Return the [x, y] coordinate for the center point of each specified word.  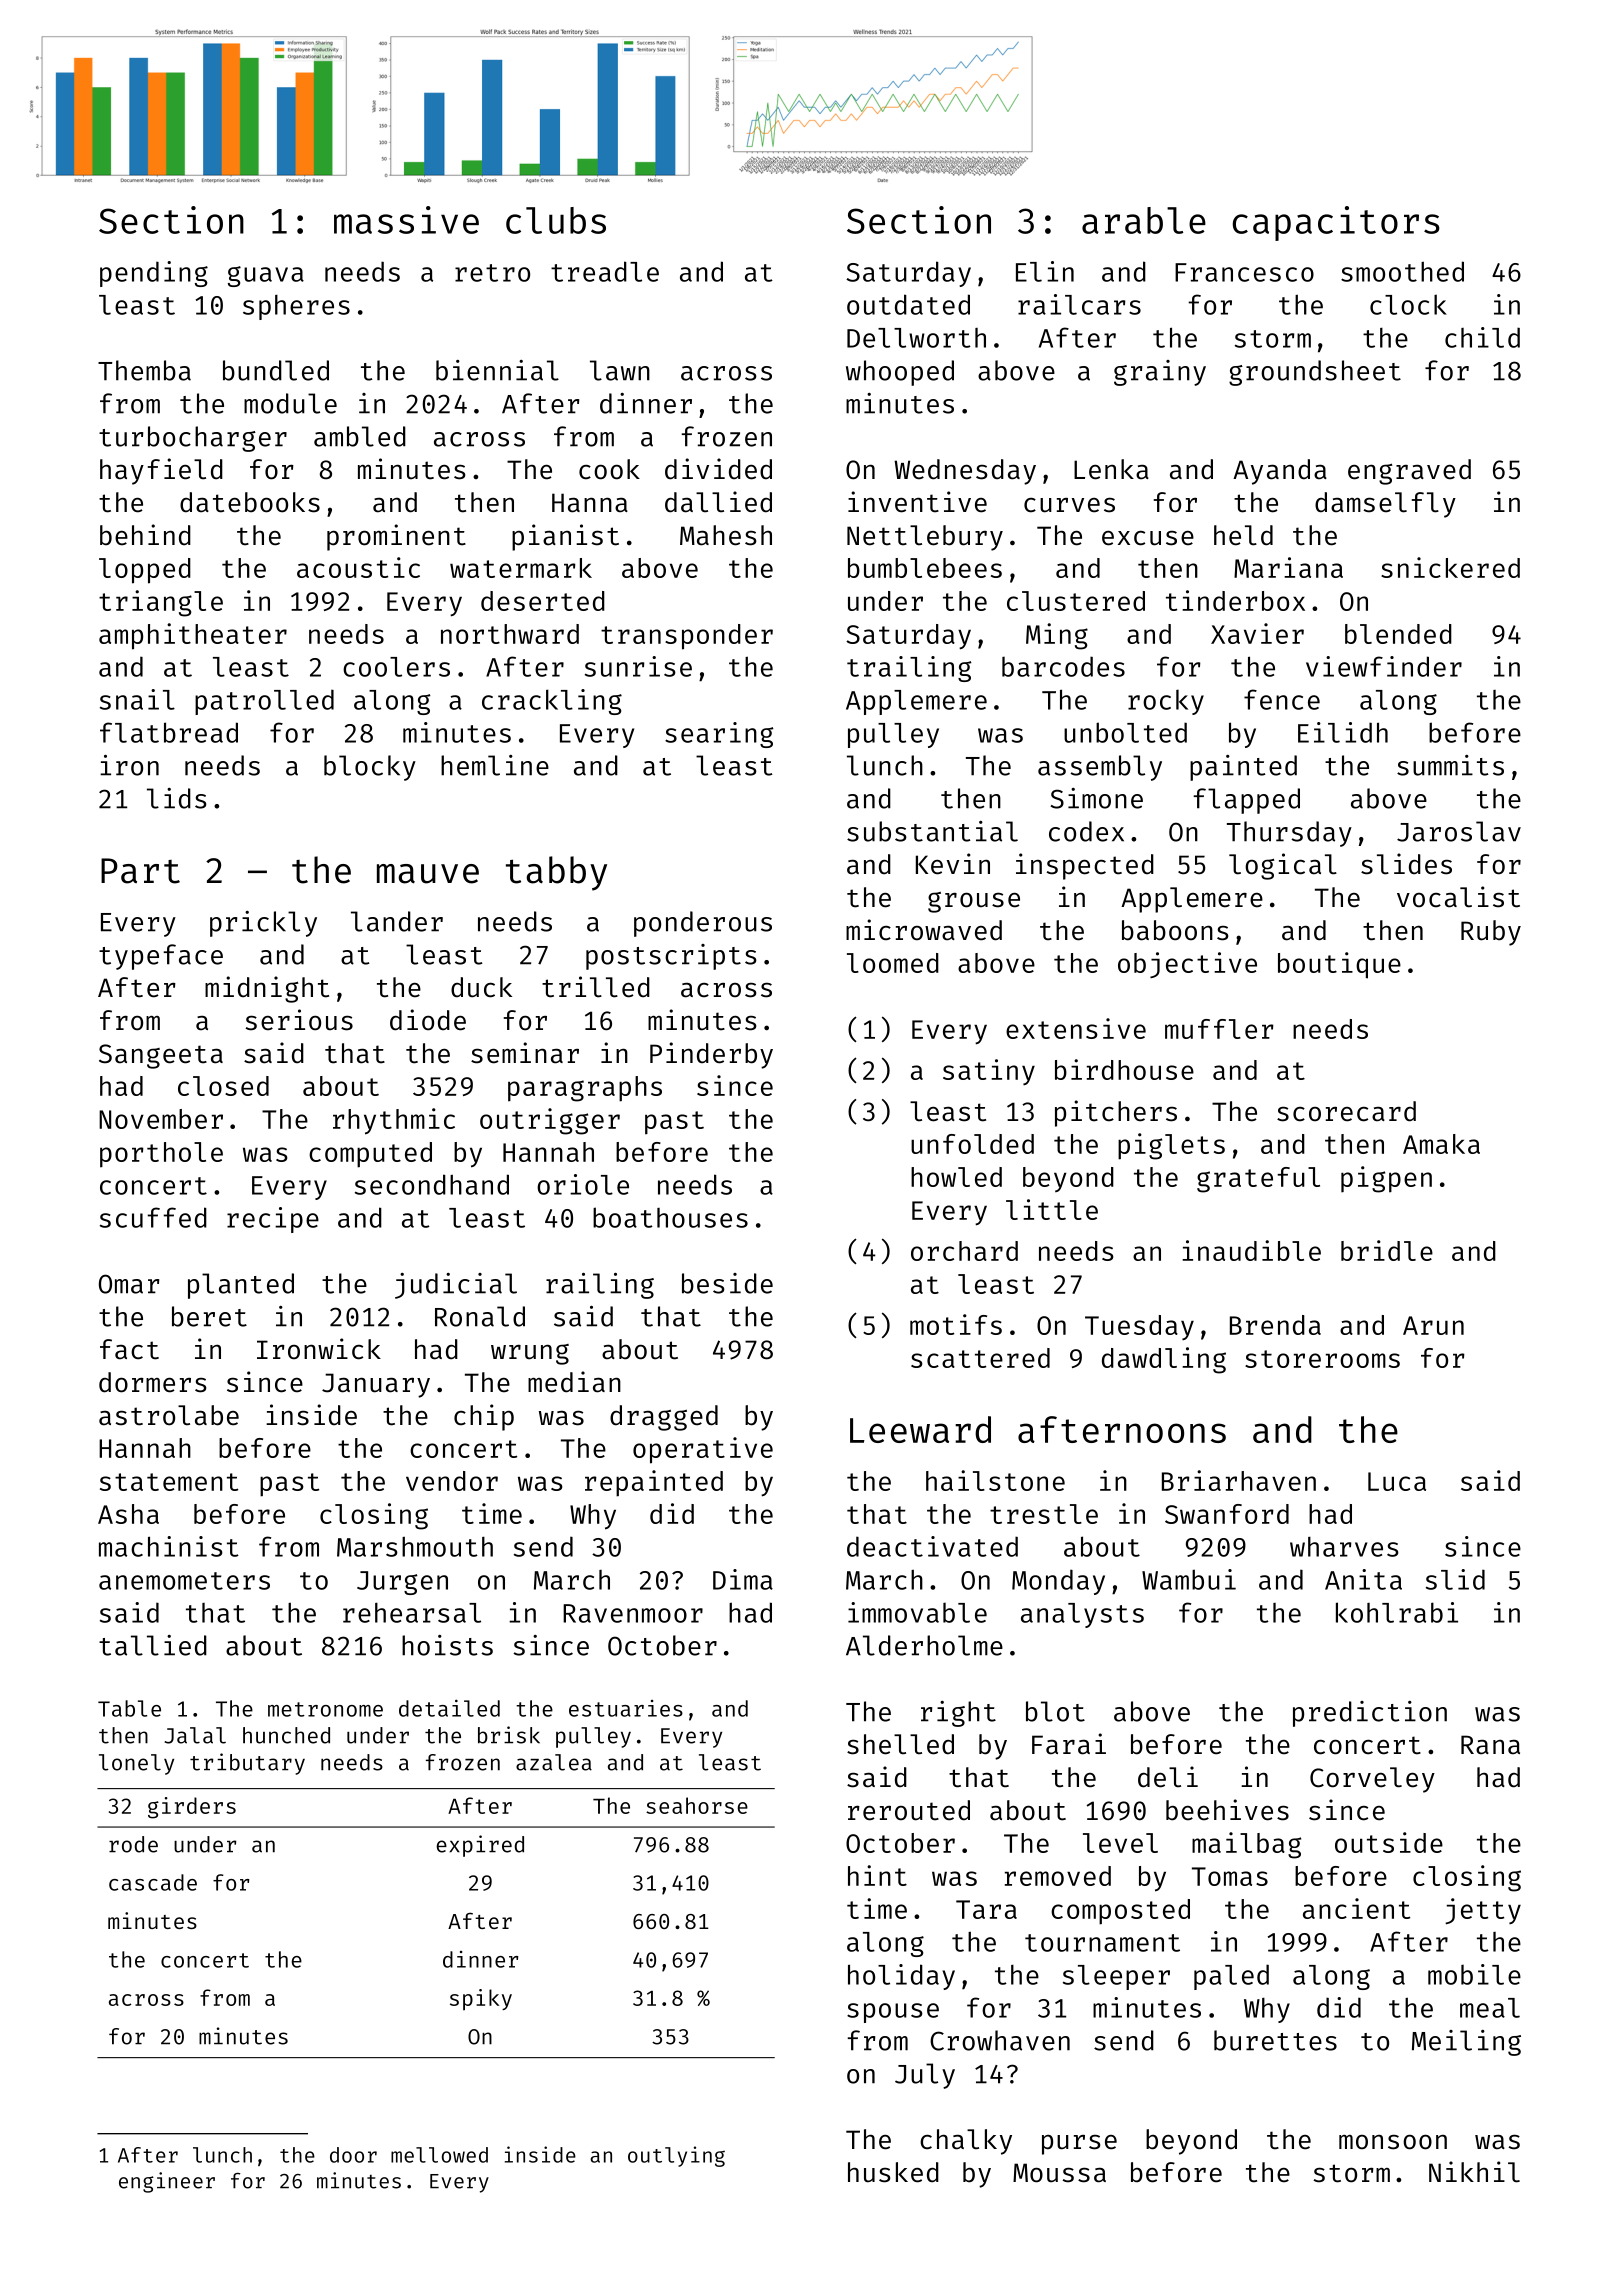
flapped [1246, 801]
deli [1168, 1777]
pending [154, 274]
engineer [167, 2182]
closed [223, 1086]
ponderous [703, 924]
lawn [620, 370]
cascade [153, 1882]
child [1482, 337]
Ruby [1491, 933]
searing [719, 735]
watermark [521, 568]
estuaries [626, 1708]
